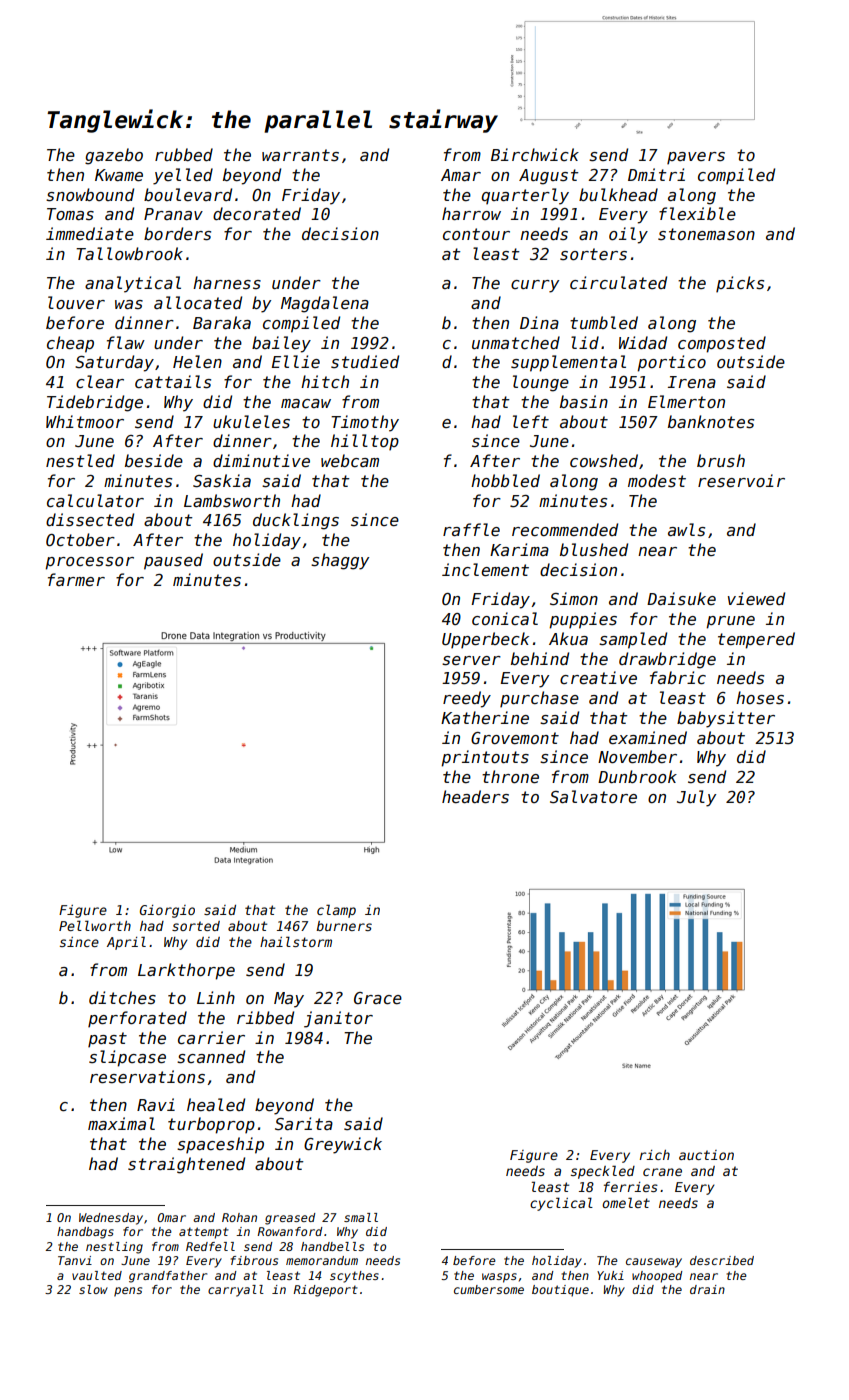 This document has width=849, height=1400. I want to click on babysitter, so click(726, 719).
